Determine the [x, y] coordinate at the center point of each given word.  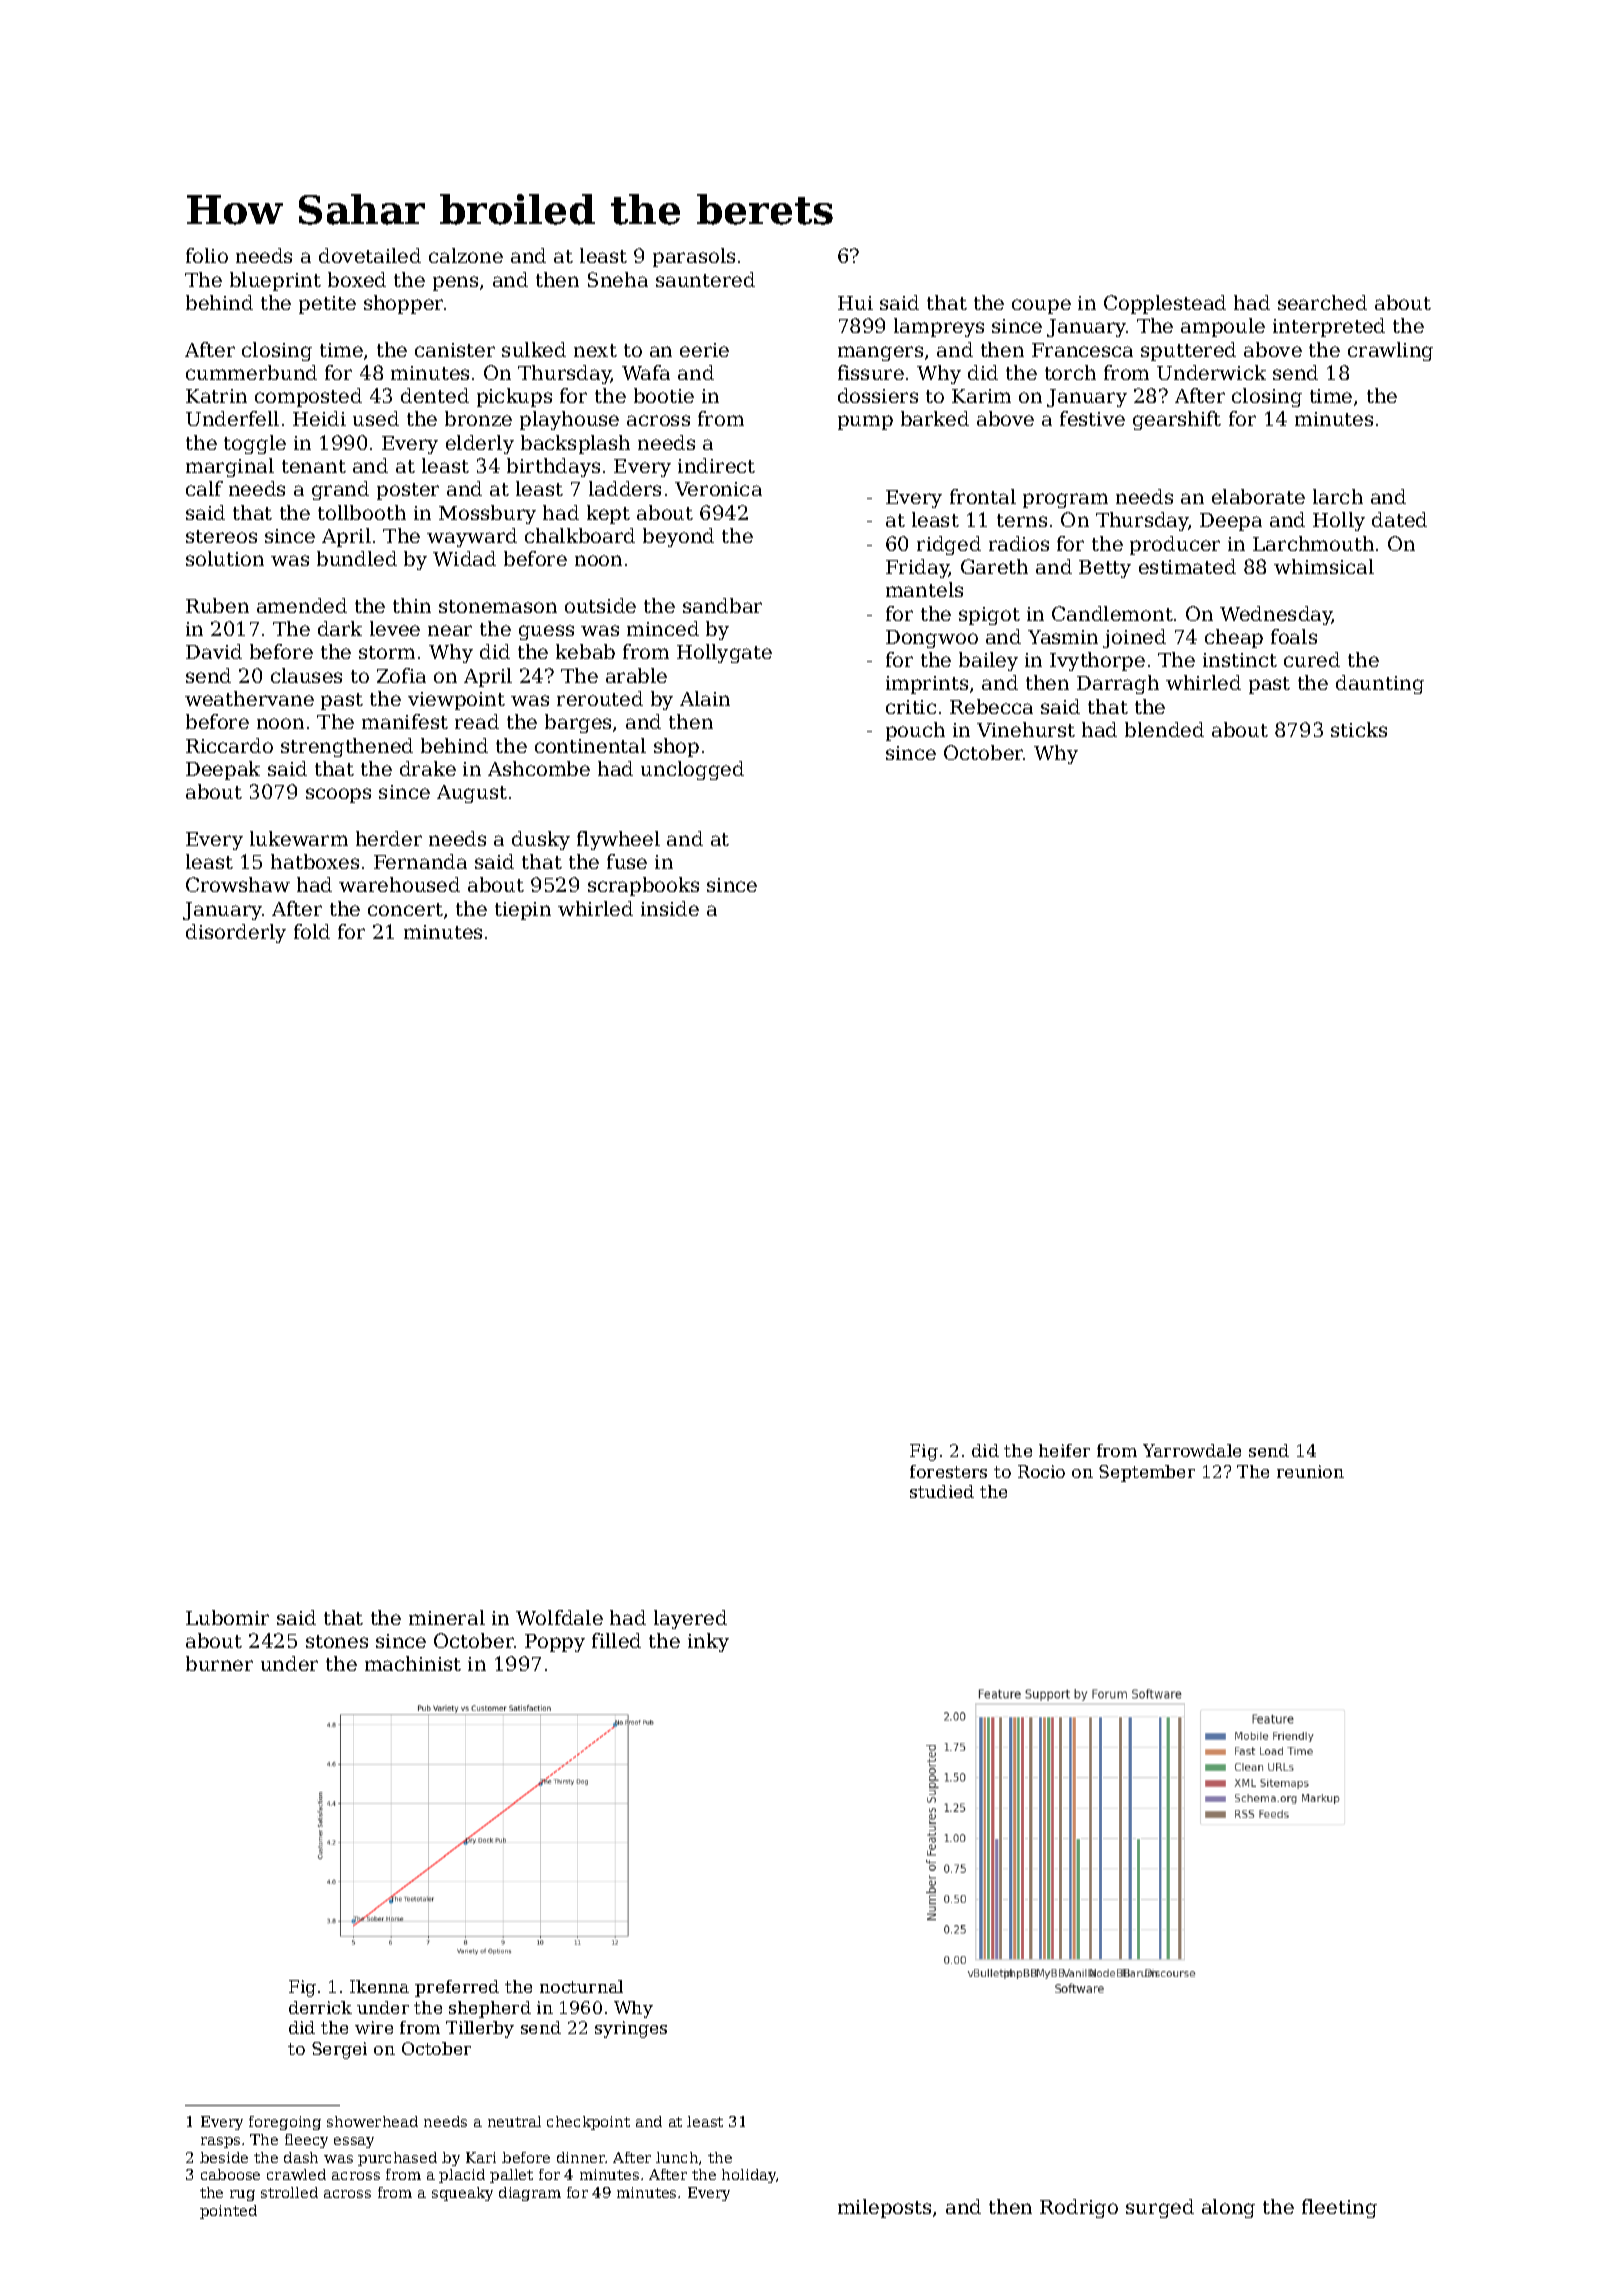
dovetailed [370, 255]
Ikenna [379, 1986]
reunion [1310, 1471]
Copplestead [1165, 304]
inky [708, 1642]
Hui [855, 303]
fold [312, 931]
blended [1164, 729]
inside [670, 908]
